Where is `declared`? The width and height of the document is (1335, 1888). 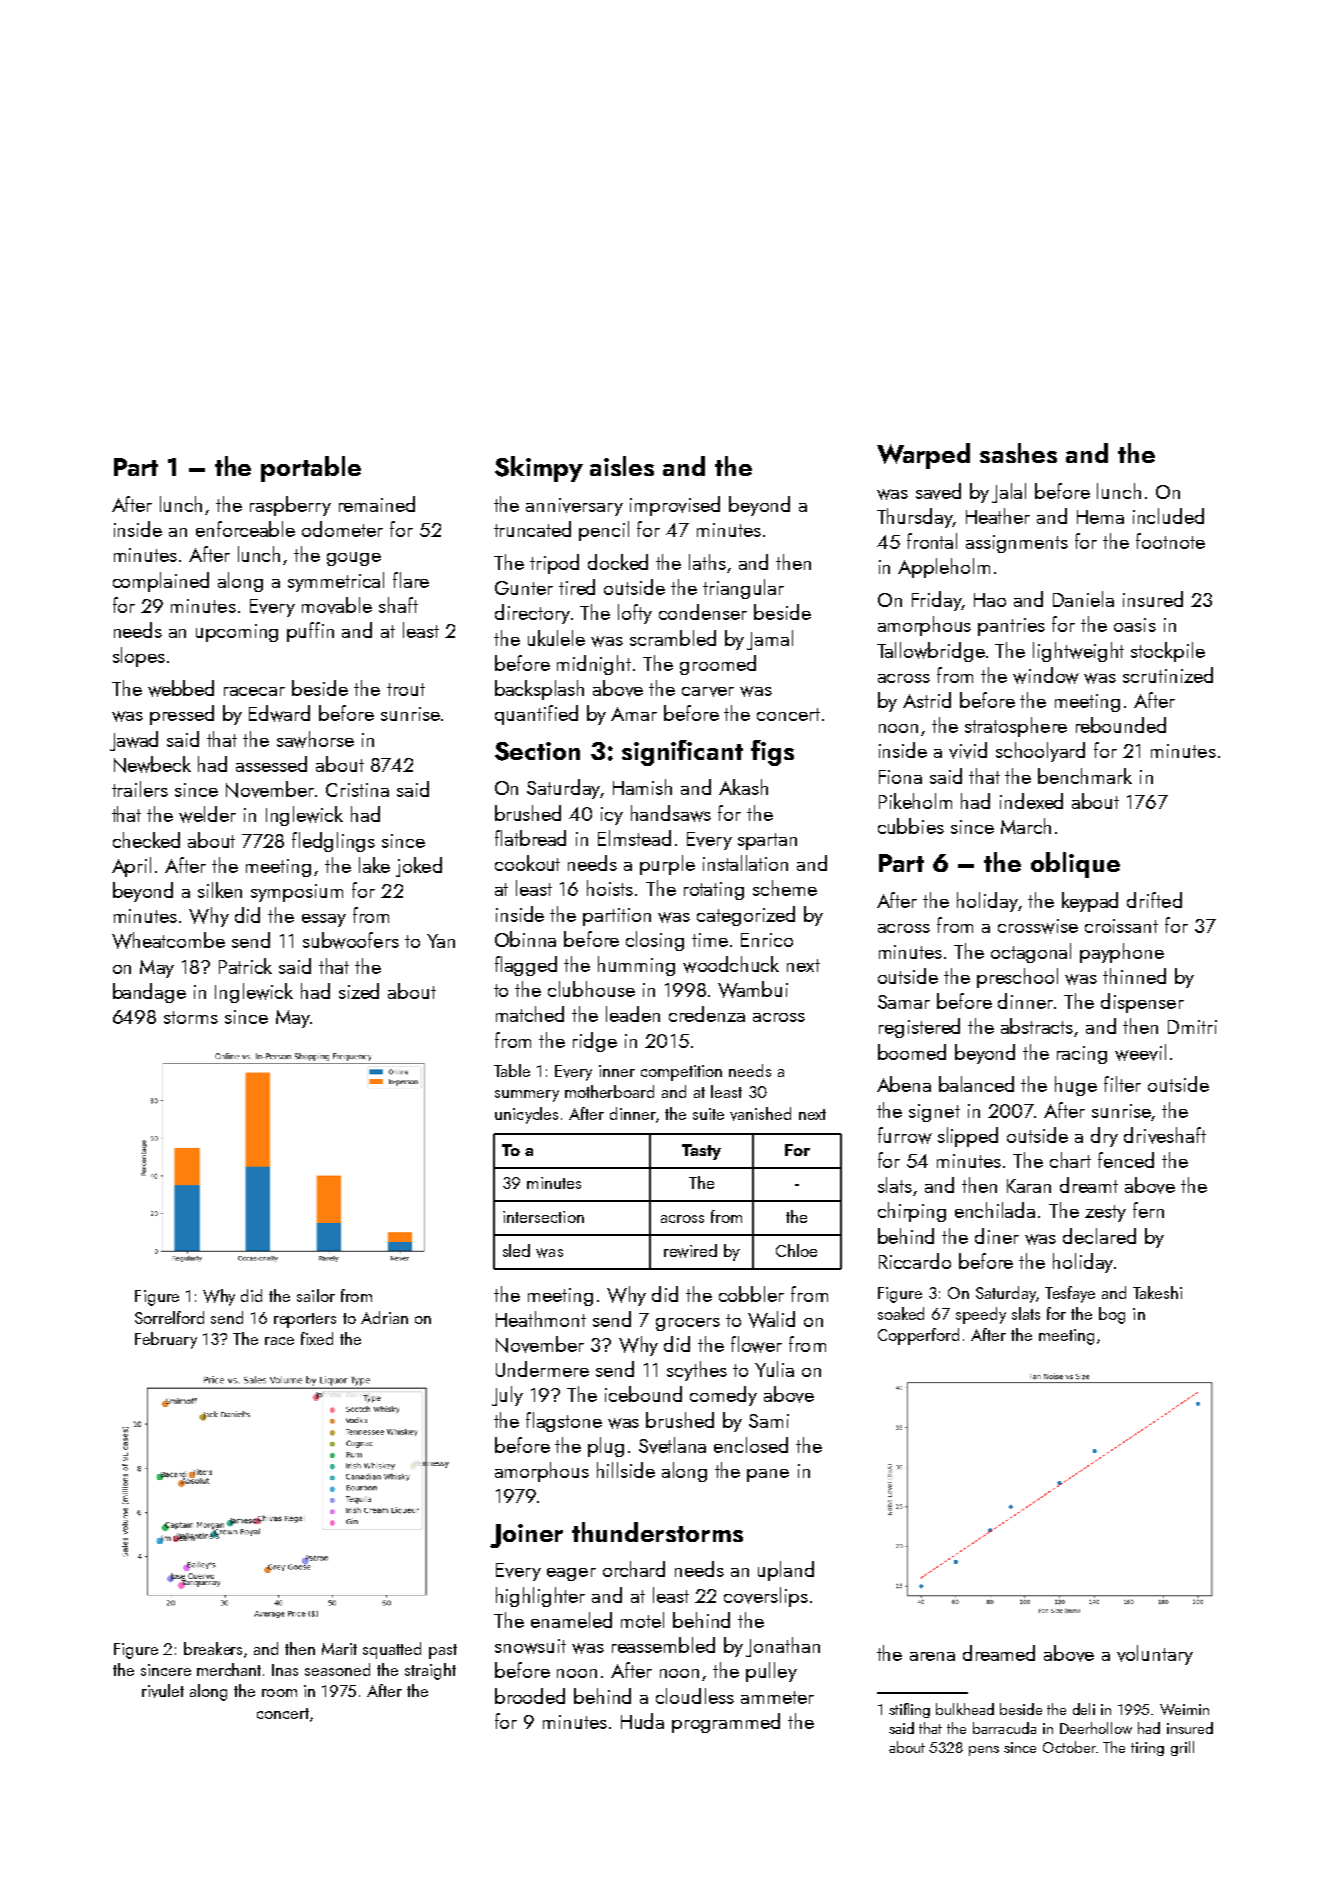
declared is located at coordinates (1099, 1236).
